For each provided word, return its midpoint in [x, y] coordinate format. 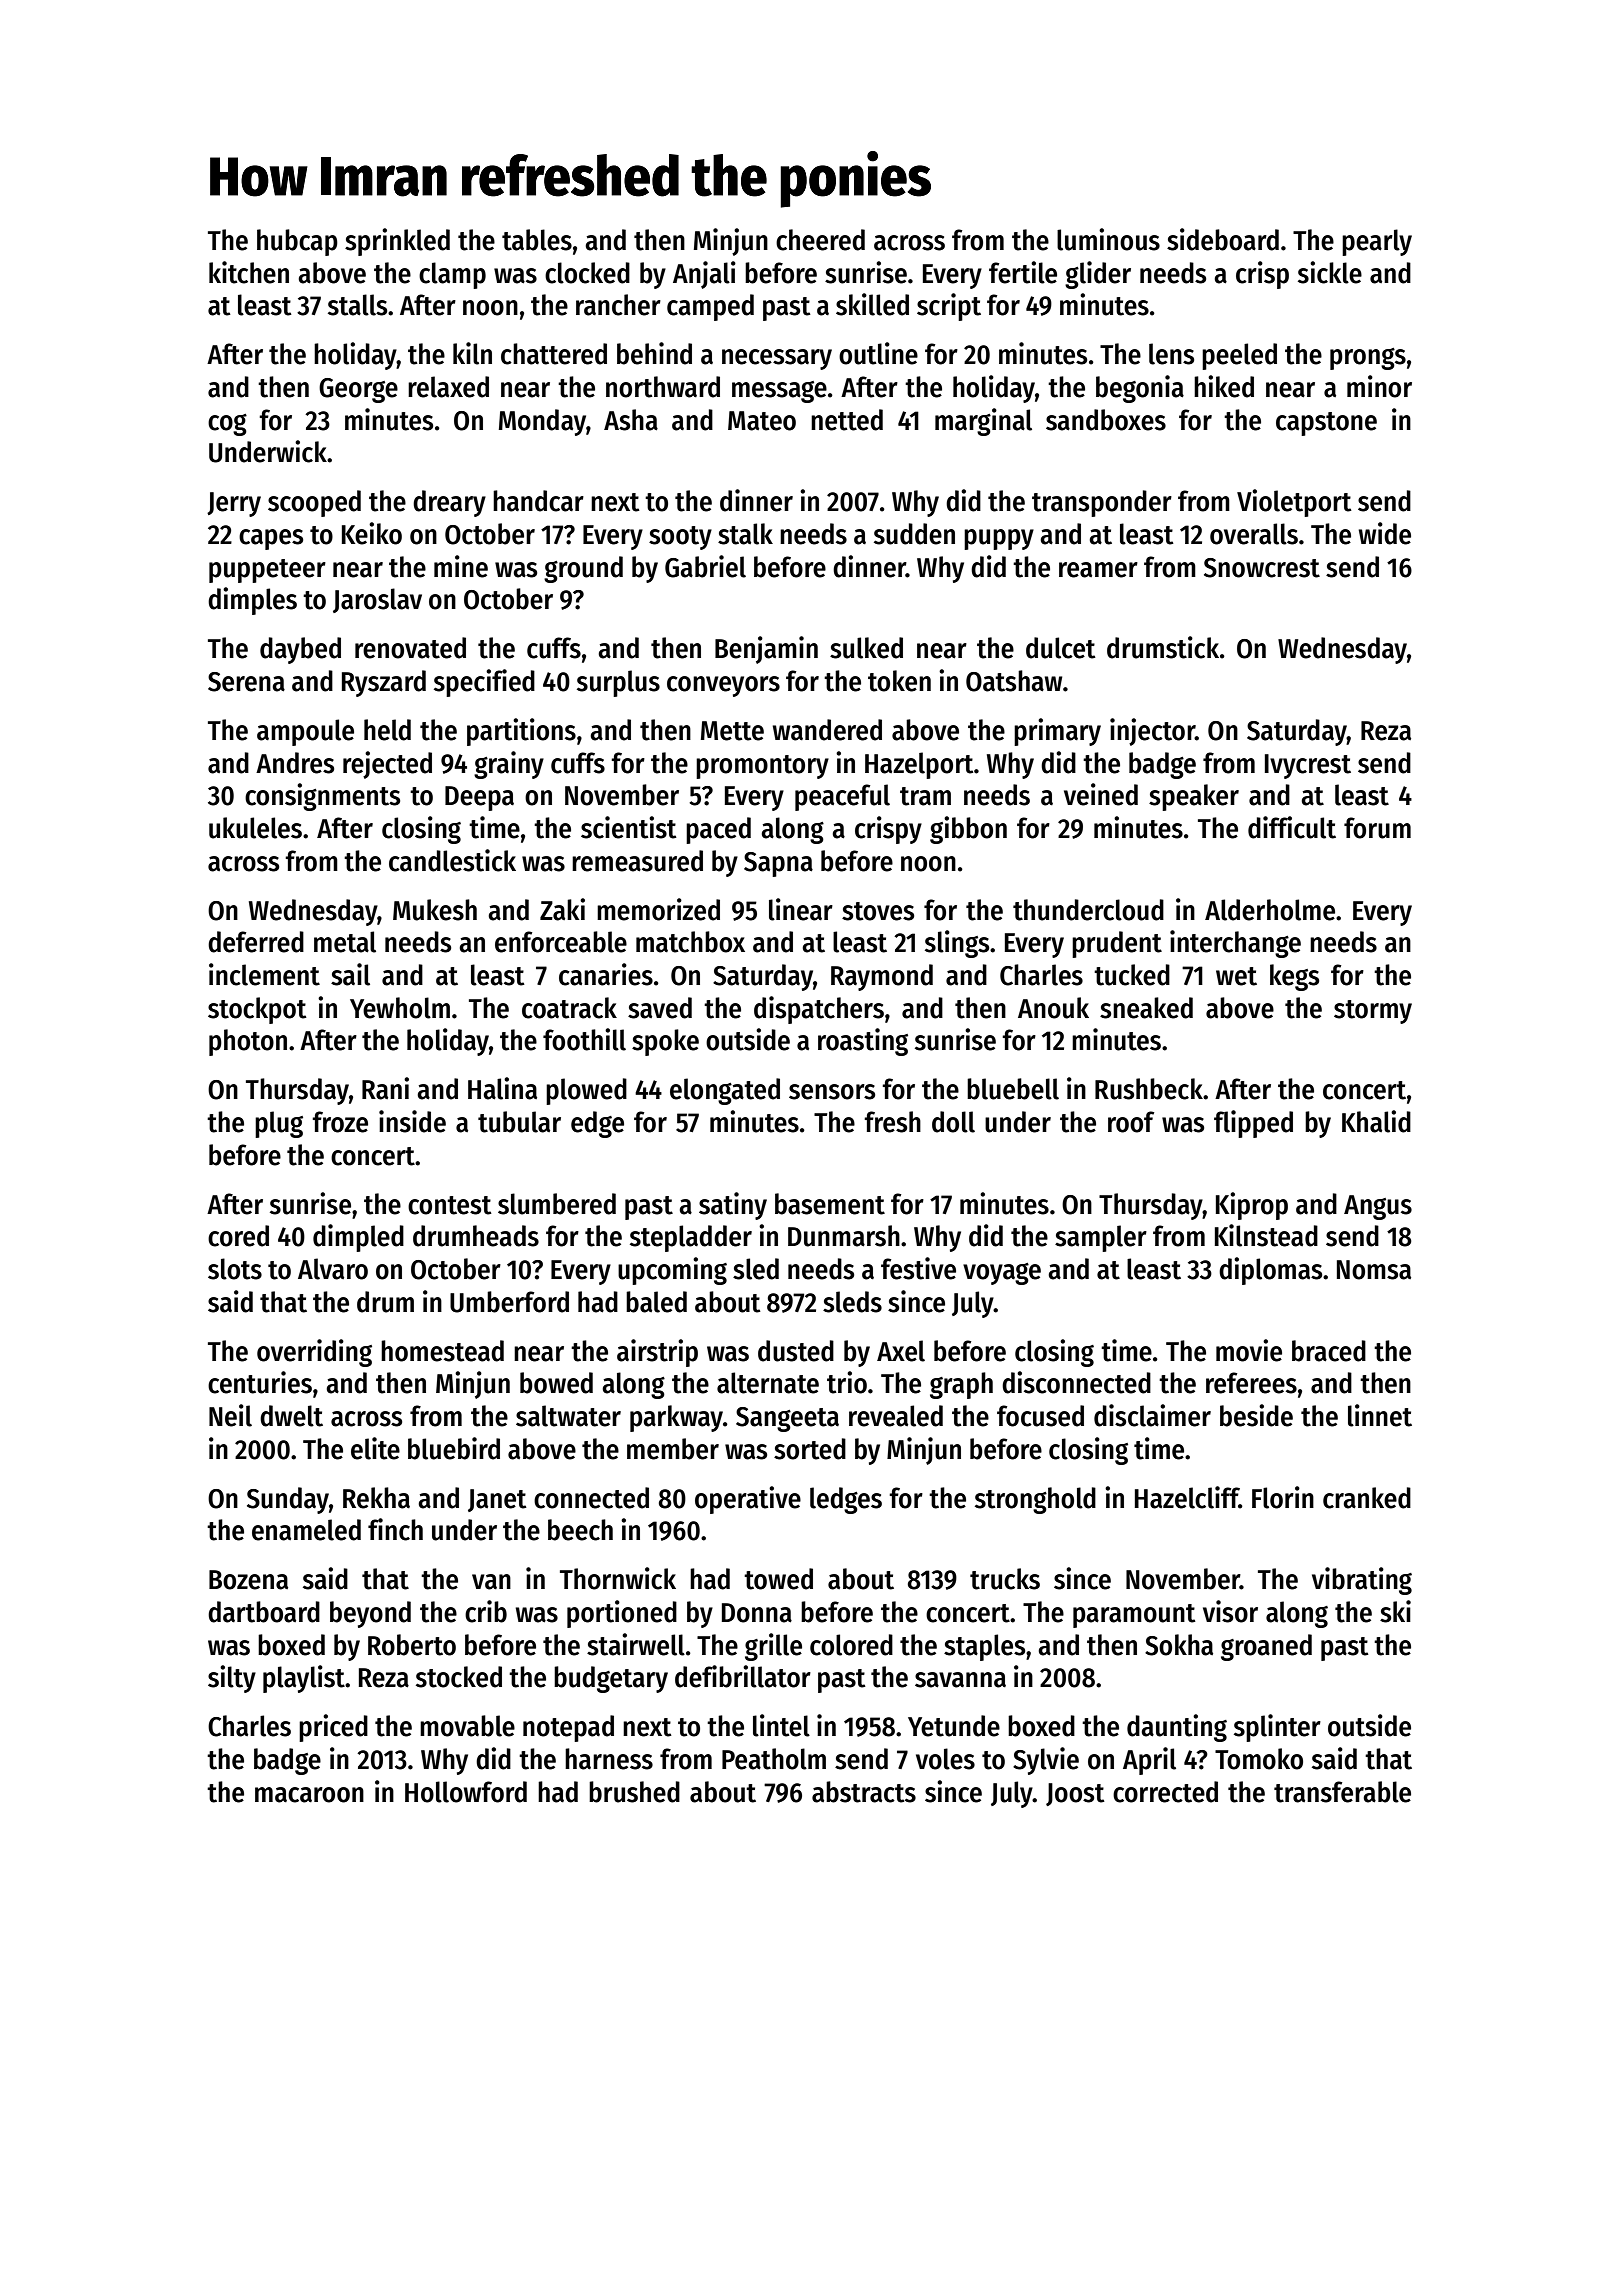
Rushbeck [1149, 1089]
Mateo [762, 421]
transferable [1342, 1792]
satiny [733, 1206]
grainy [509, 765]
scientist [629, 827]
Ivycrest [1308, 766]
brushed [634, 1792]
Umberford [509, 1302]
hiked [1224, 386]
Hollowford [466, 1792]
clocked [587, 273]
